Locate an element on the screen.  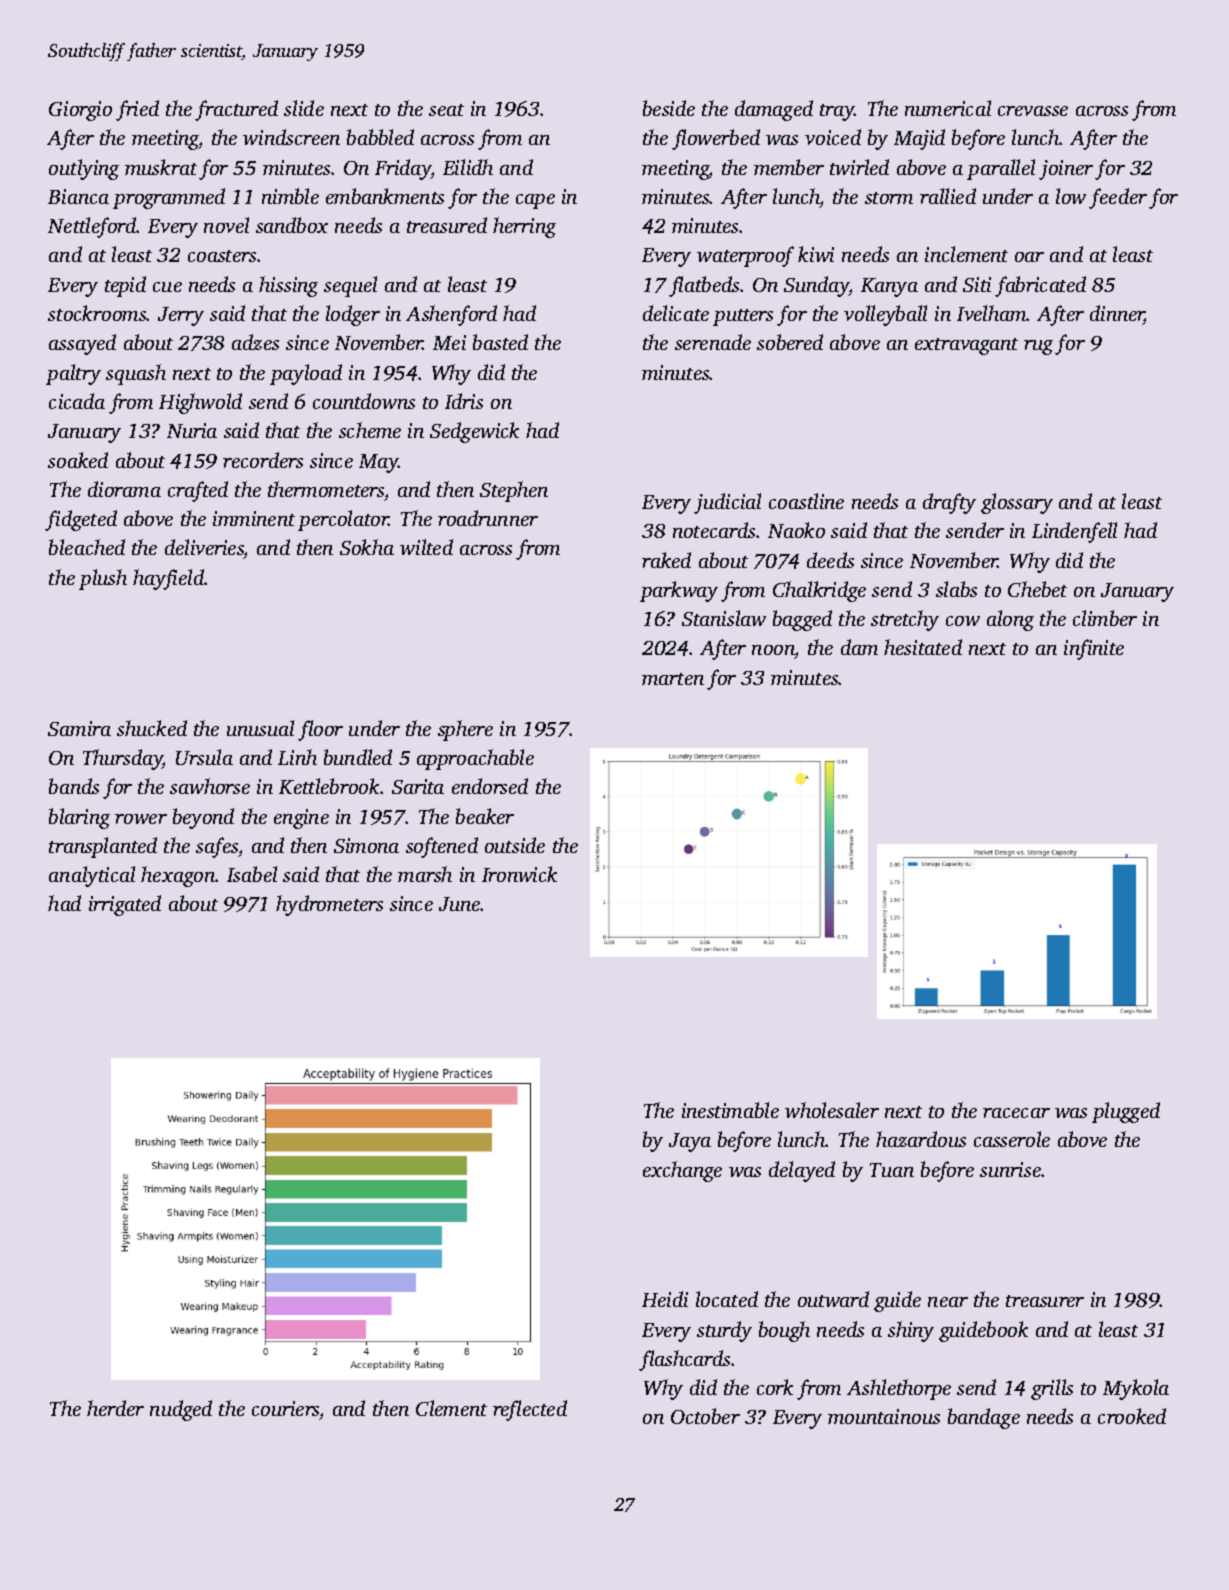
Lindenfell is located at coordinates (1074, 532).
